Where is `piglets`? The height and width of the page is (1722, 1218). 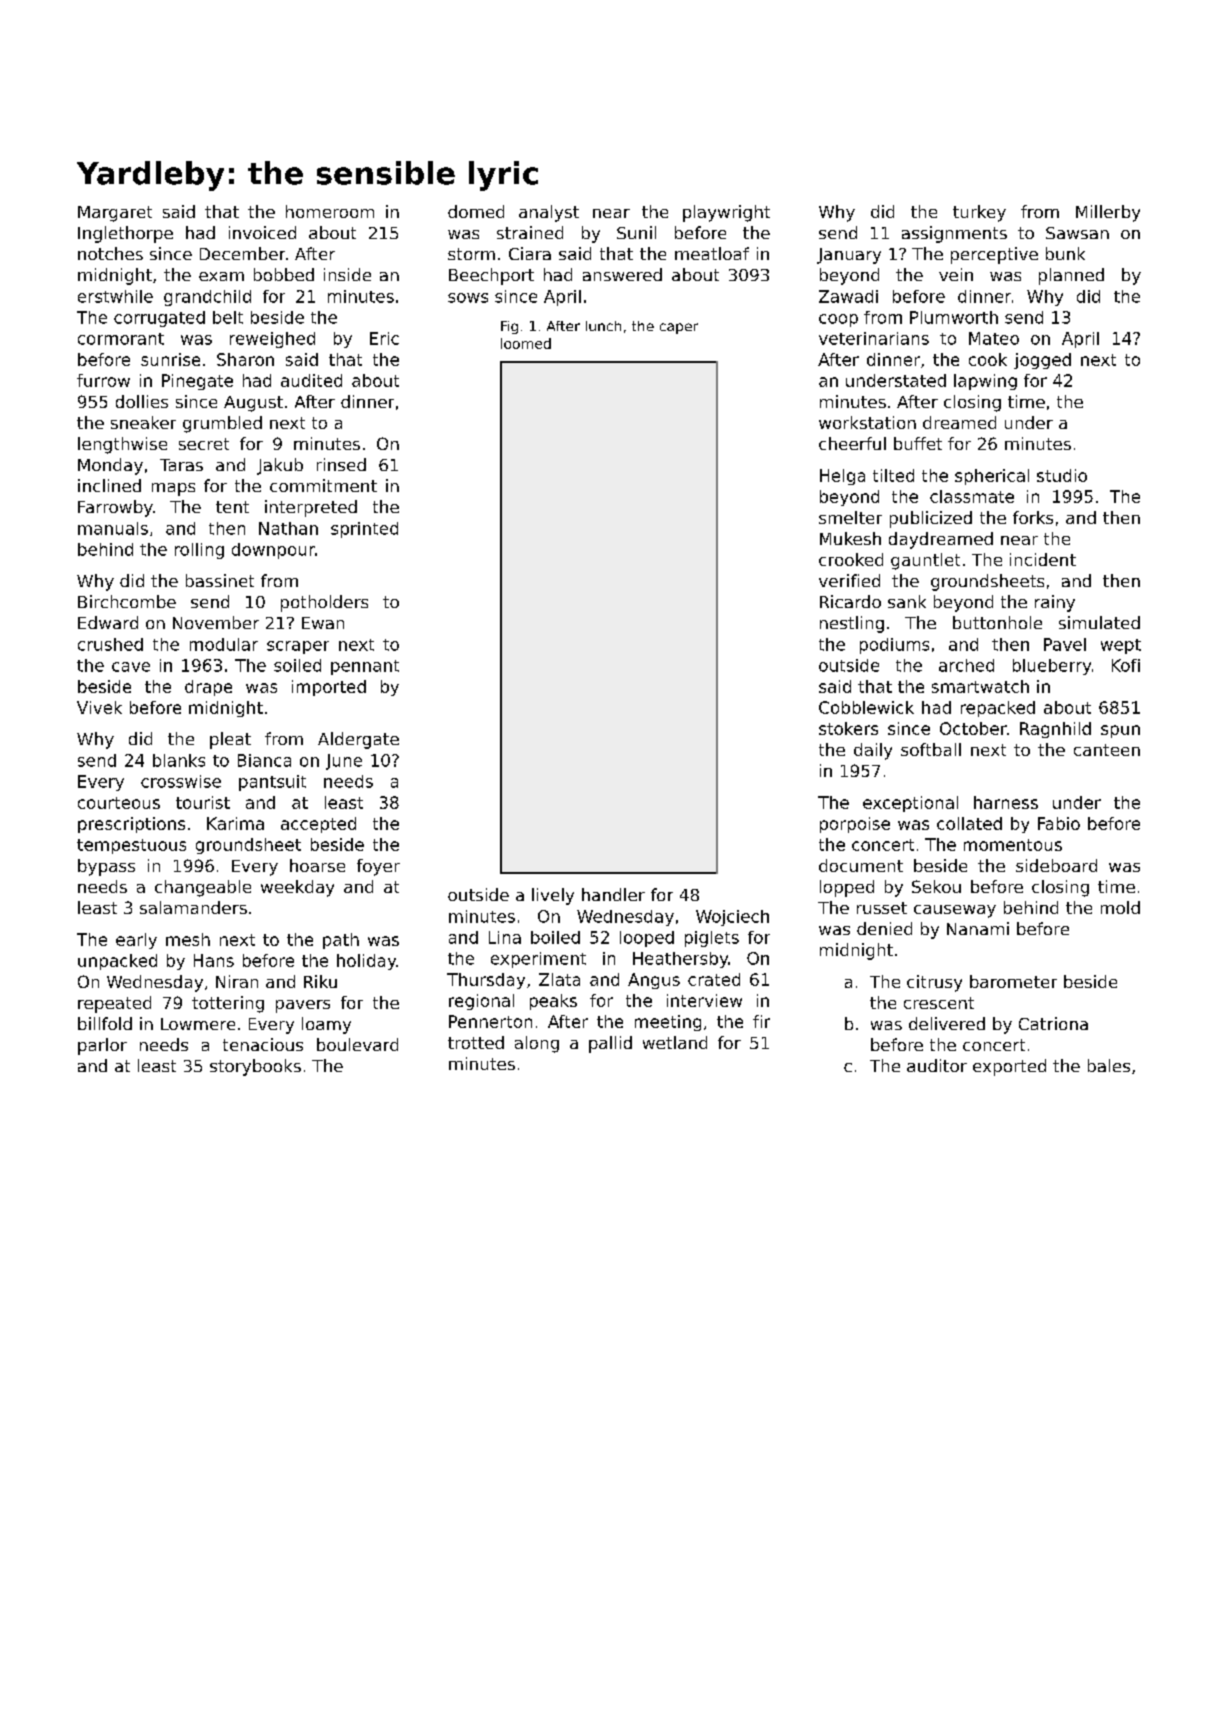
piglets is located at coordinates (712, 939).
